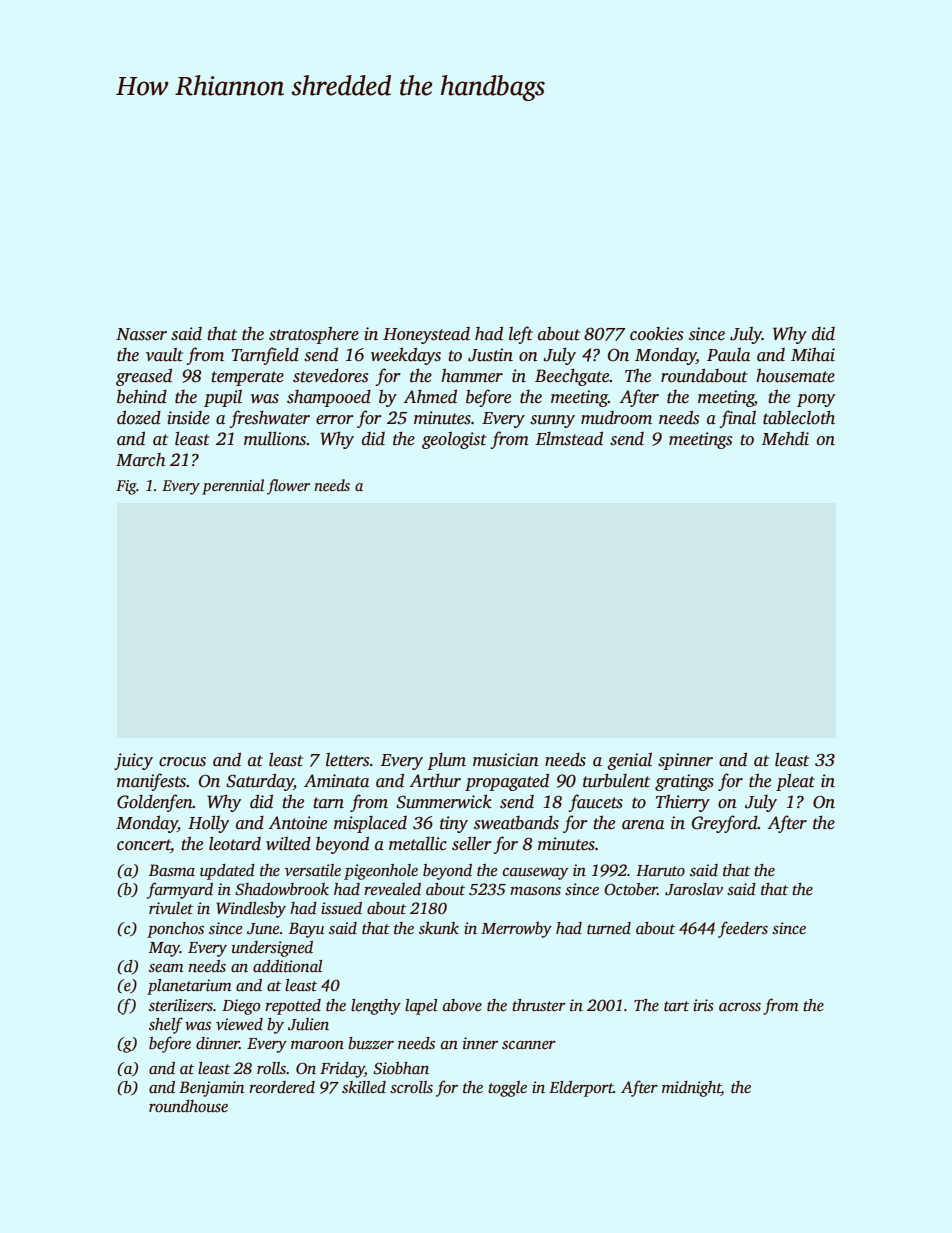 This page has height=1233, width=952. I want to click on Nasser, so click(141, 334).
